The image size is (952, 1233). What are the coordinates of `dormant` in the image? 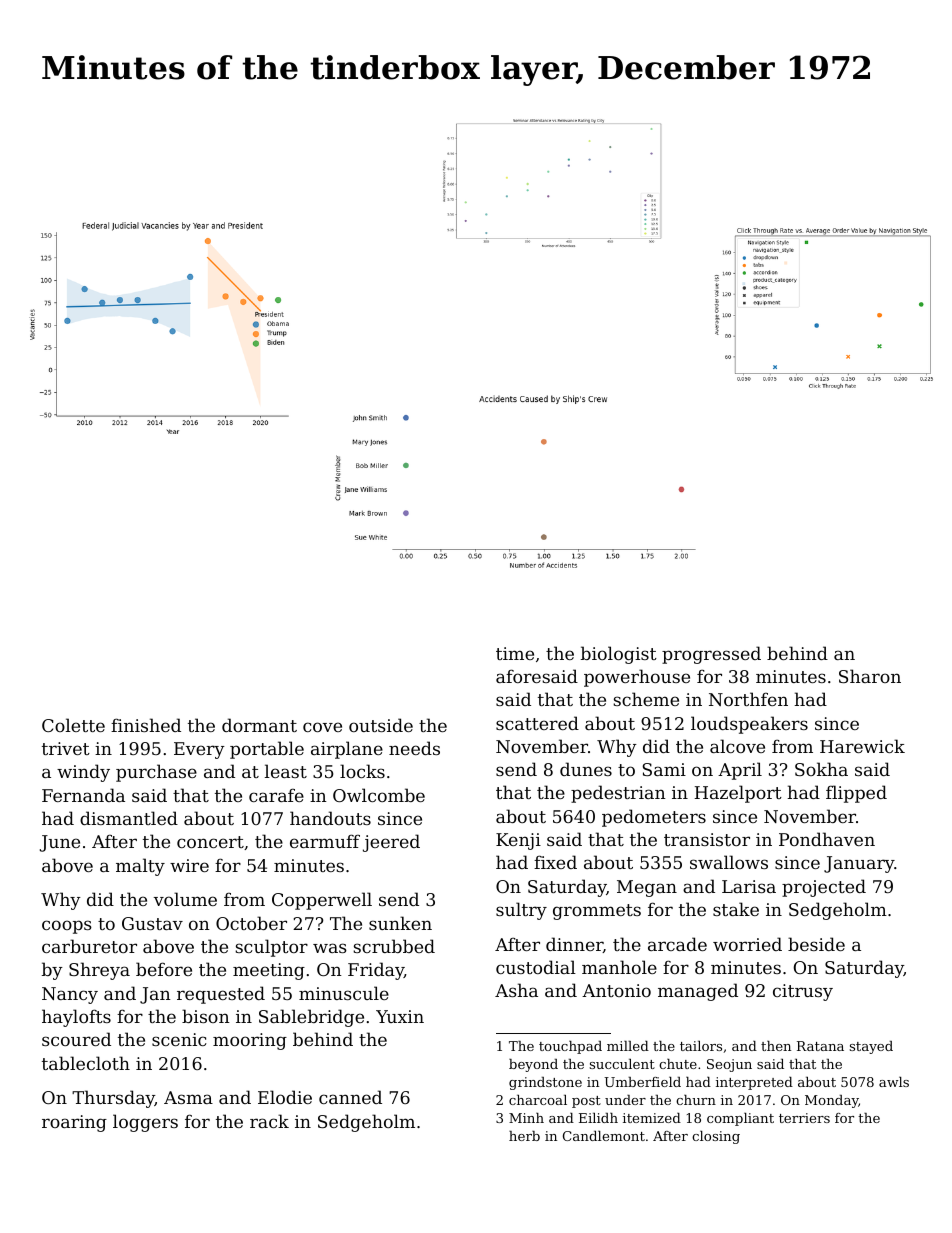 It's located at (259, 725).
